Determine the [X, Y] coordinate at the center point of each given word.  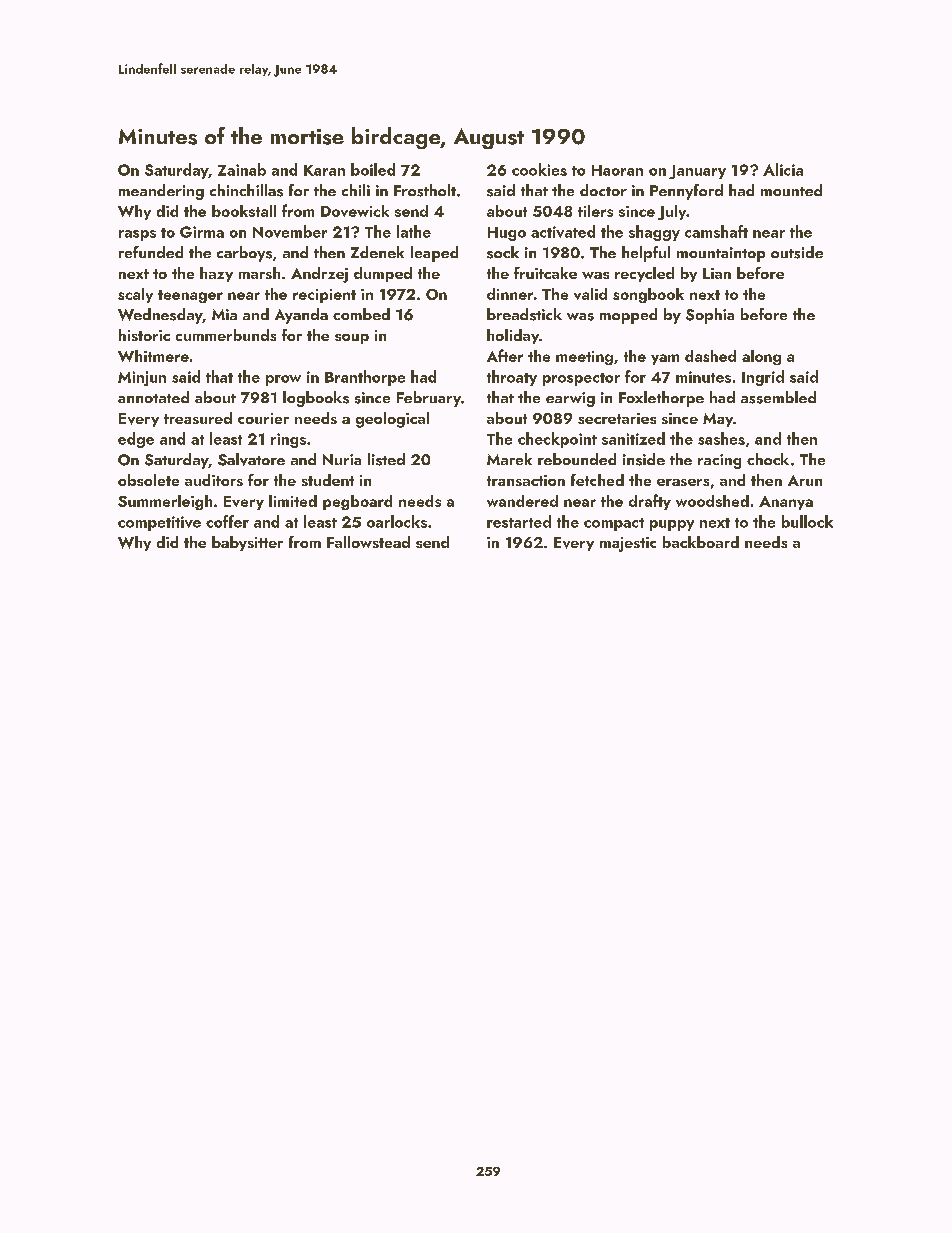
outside [797, 252]
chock [768, 459]
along [761, 357]
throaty [512, 378]
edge [136, 440]
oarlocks [397, 521]
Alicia [783, 169]
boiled [373, 169]
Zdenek [377, 252]
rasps [137, 235]
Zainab [242, 169]
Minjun [142, 378]
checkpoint [557, 440]
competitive [159, 523]
